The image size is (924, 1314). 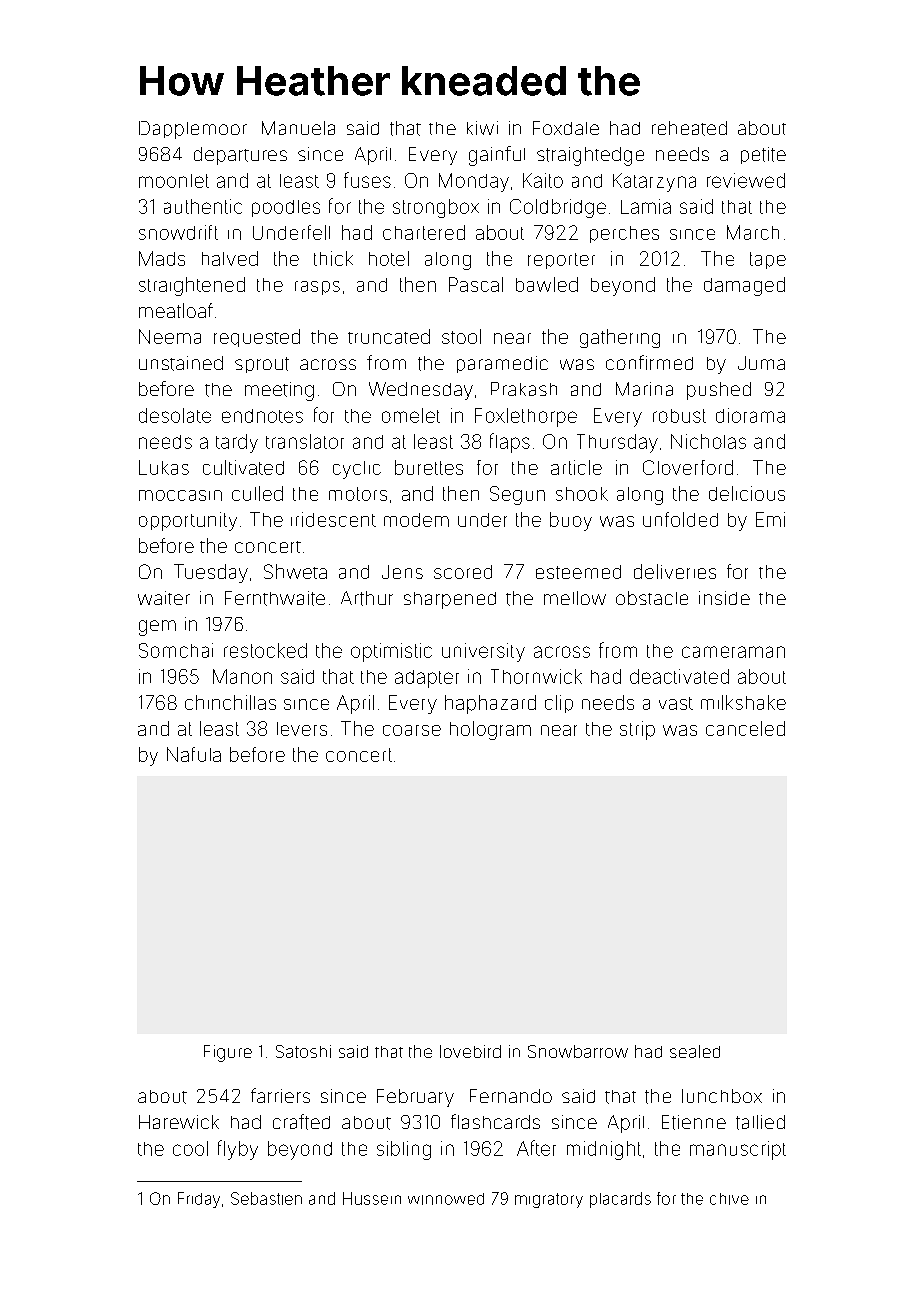 What do you see at coordinates (450, 600) in the page?
I see `sharpened` at bounding box center [450, 600].
